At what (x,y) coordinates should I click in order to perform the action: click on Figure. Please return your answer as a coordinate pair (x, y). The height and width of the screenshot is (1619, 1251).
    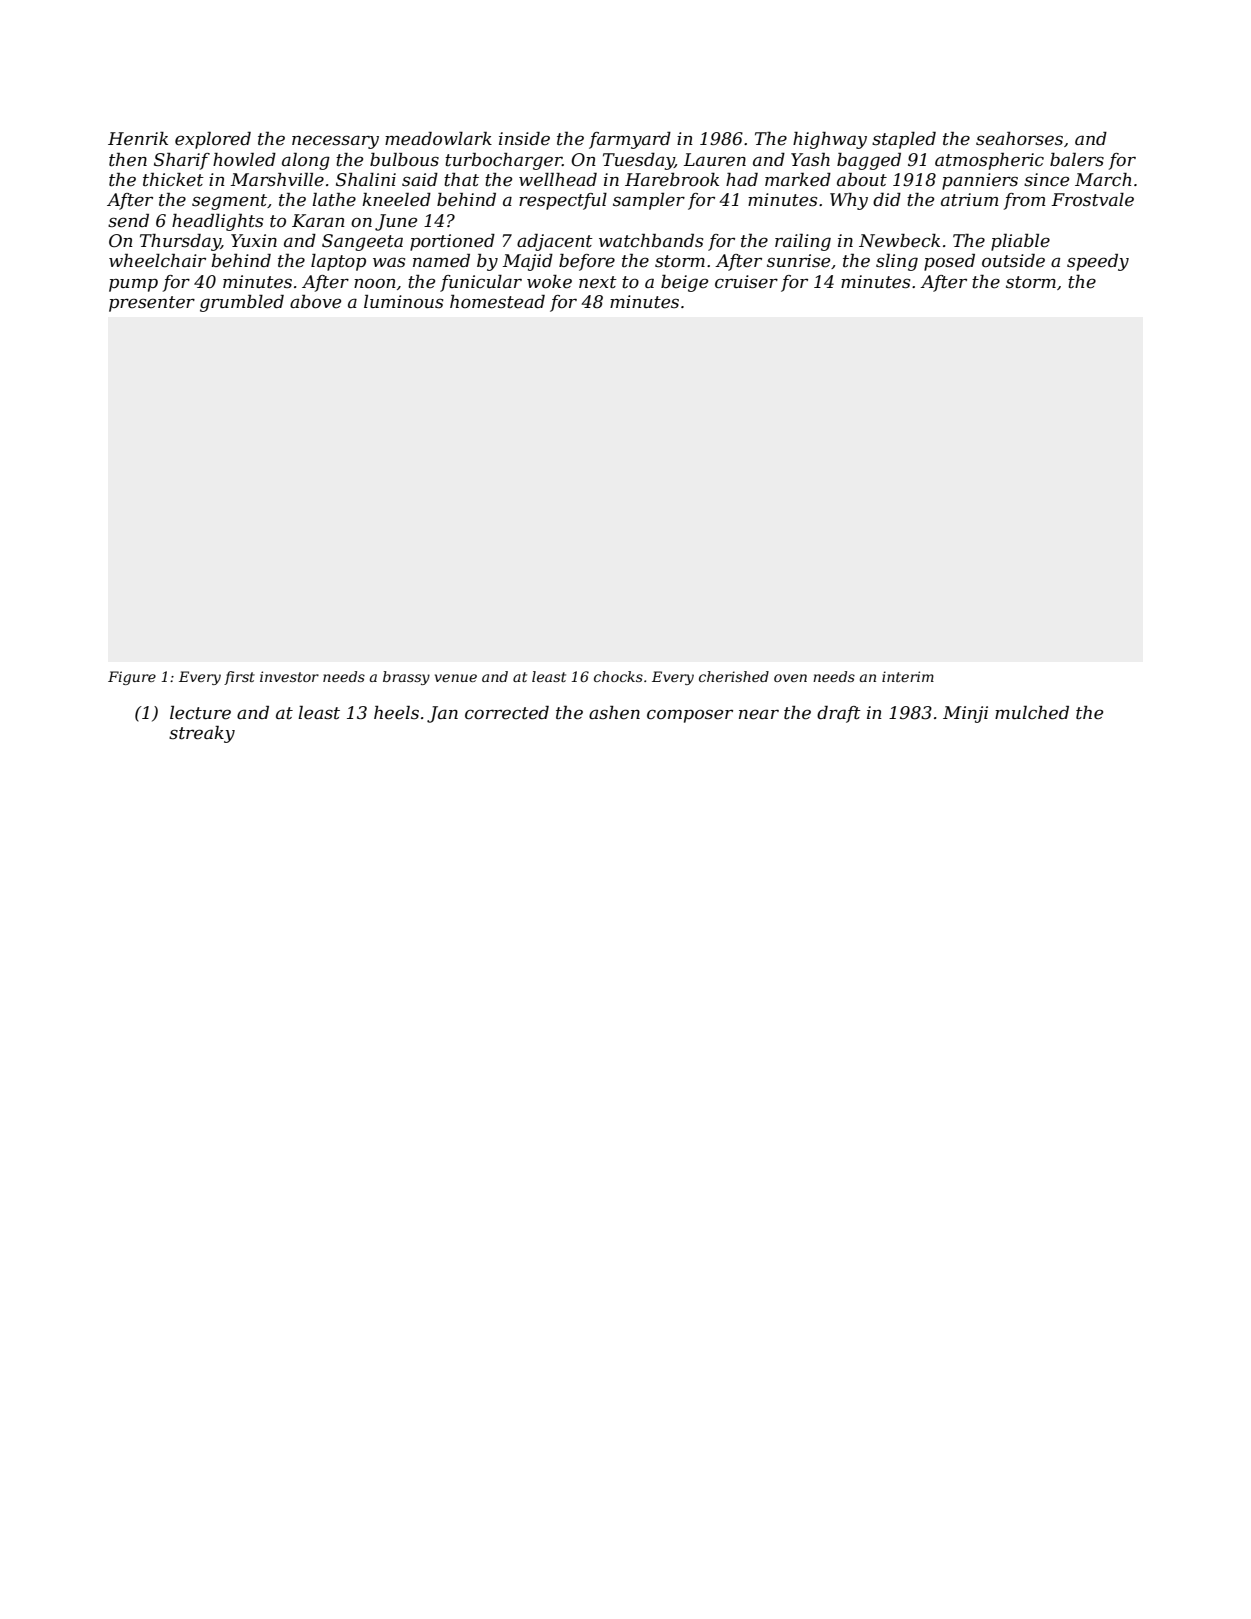
    Looking at the image, I should click on (132, 678).
